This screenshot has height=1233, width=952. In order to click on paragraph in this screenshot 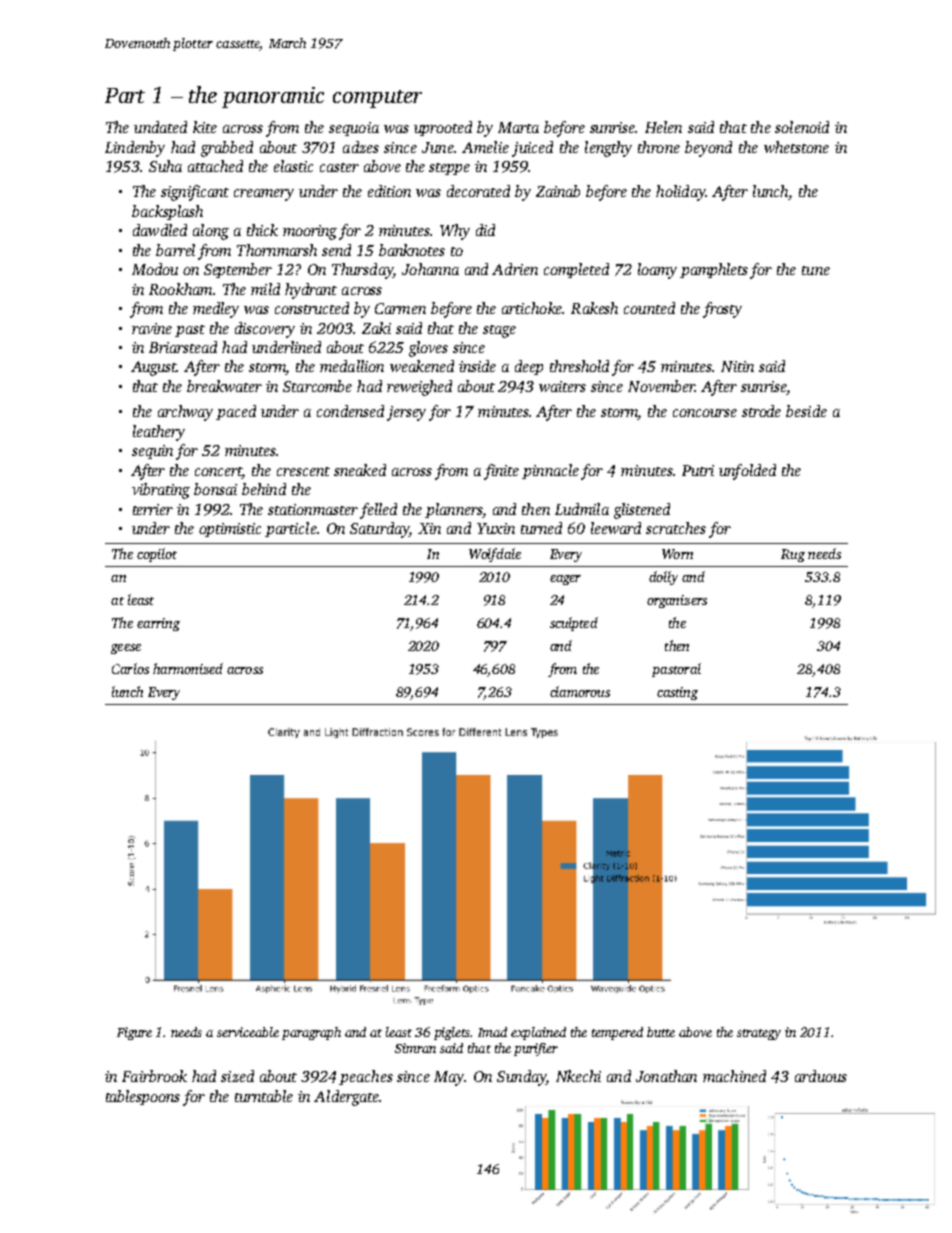, I will do `click(311, 1033)`.
